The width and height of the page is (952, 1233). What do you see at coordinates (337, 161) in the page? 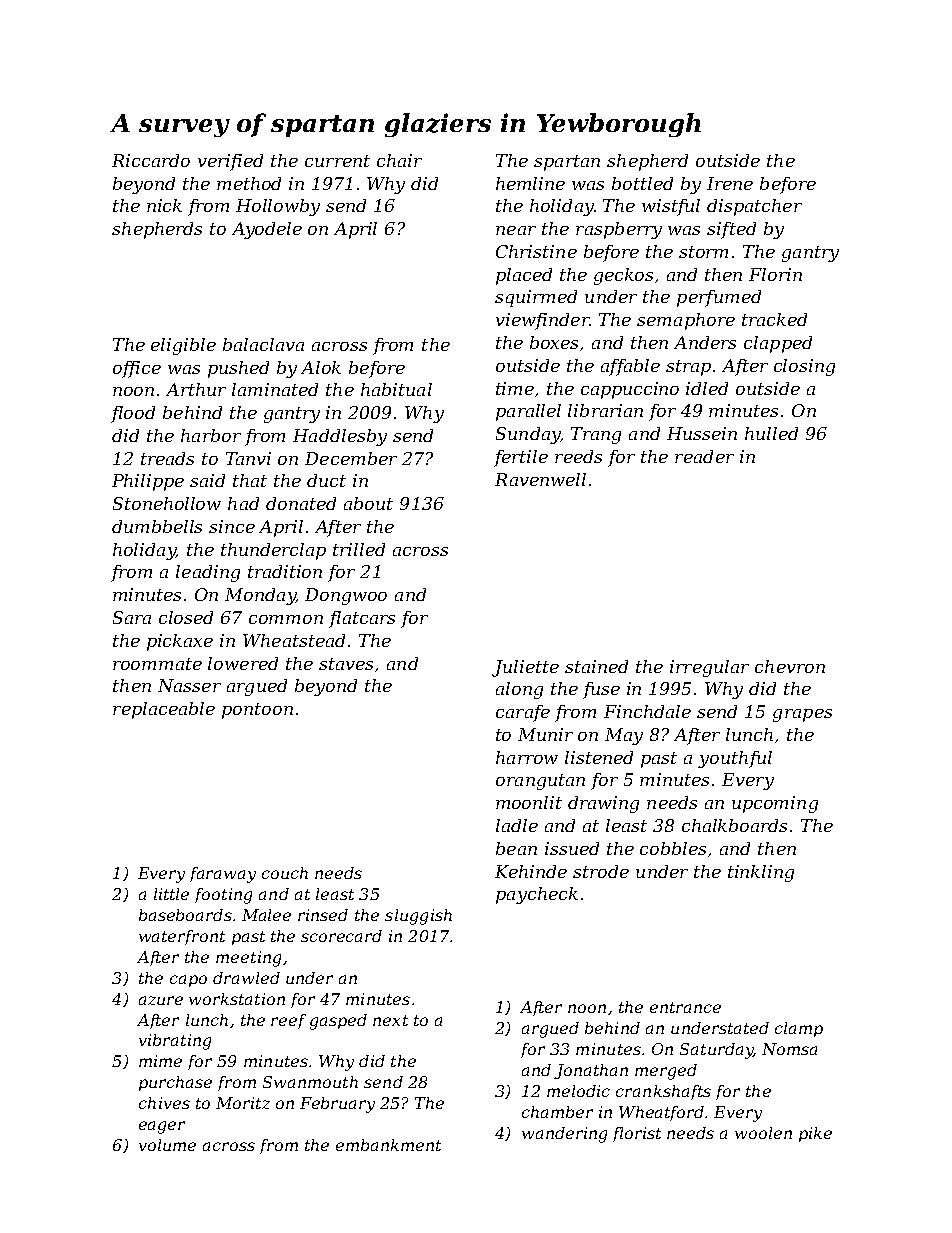
I see `current` at bounding box center [337, 161].
